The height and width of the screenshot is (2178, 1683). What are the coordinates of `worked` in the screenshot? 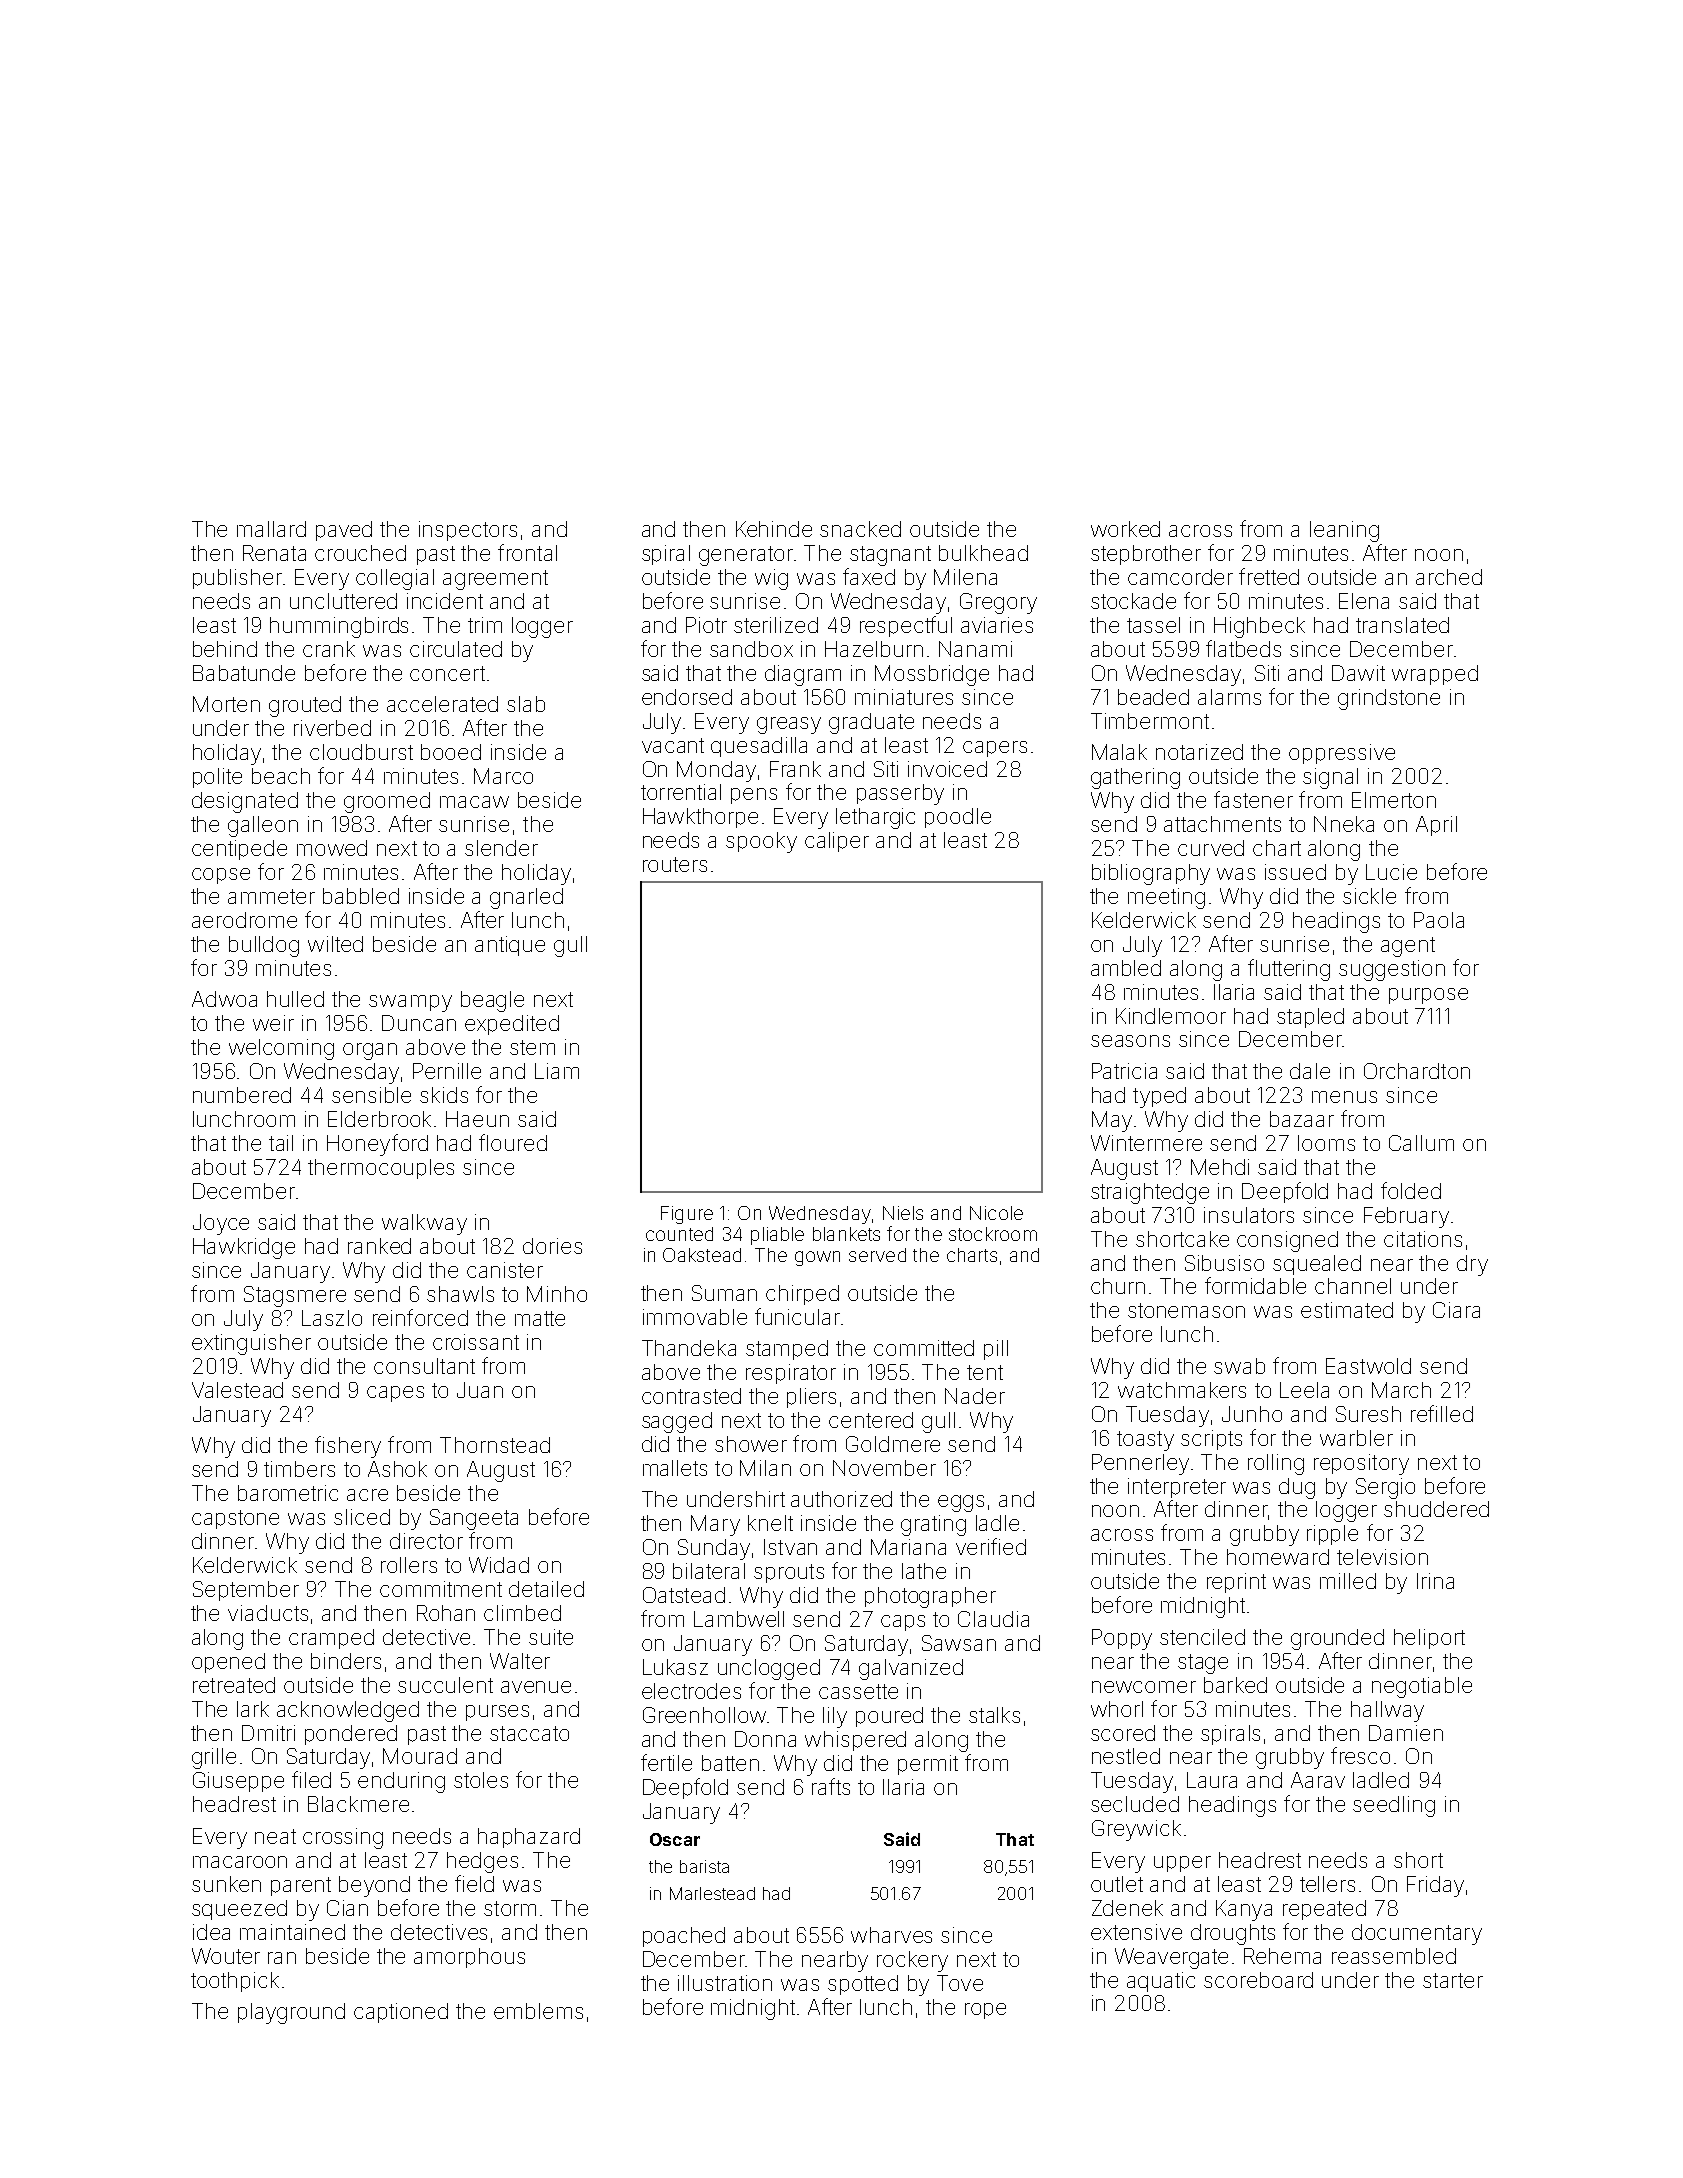 It's located at (1125, 529).
